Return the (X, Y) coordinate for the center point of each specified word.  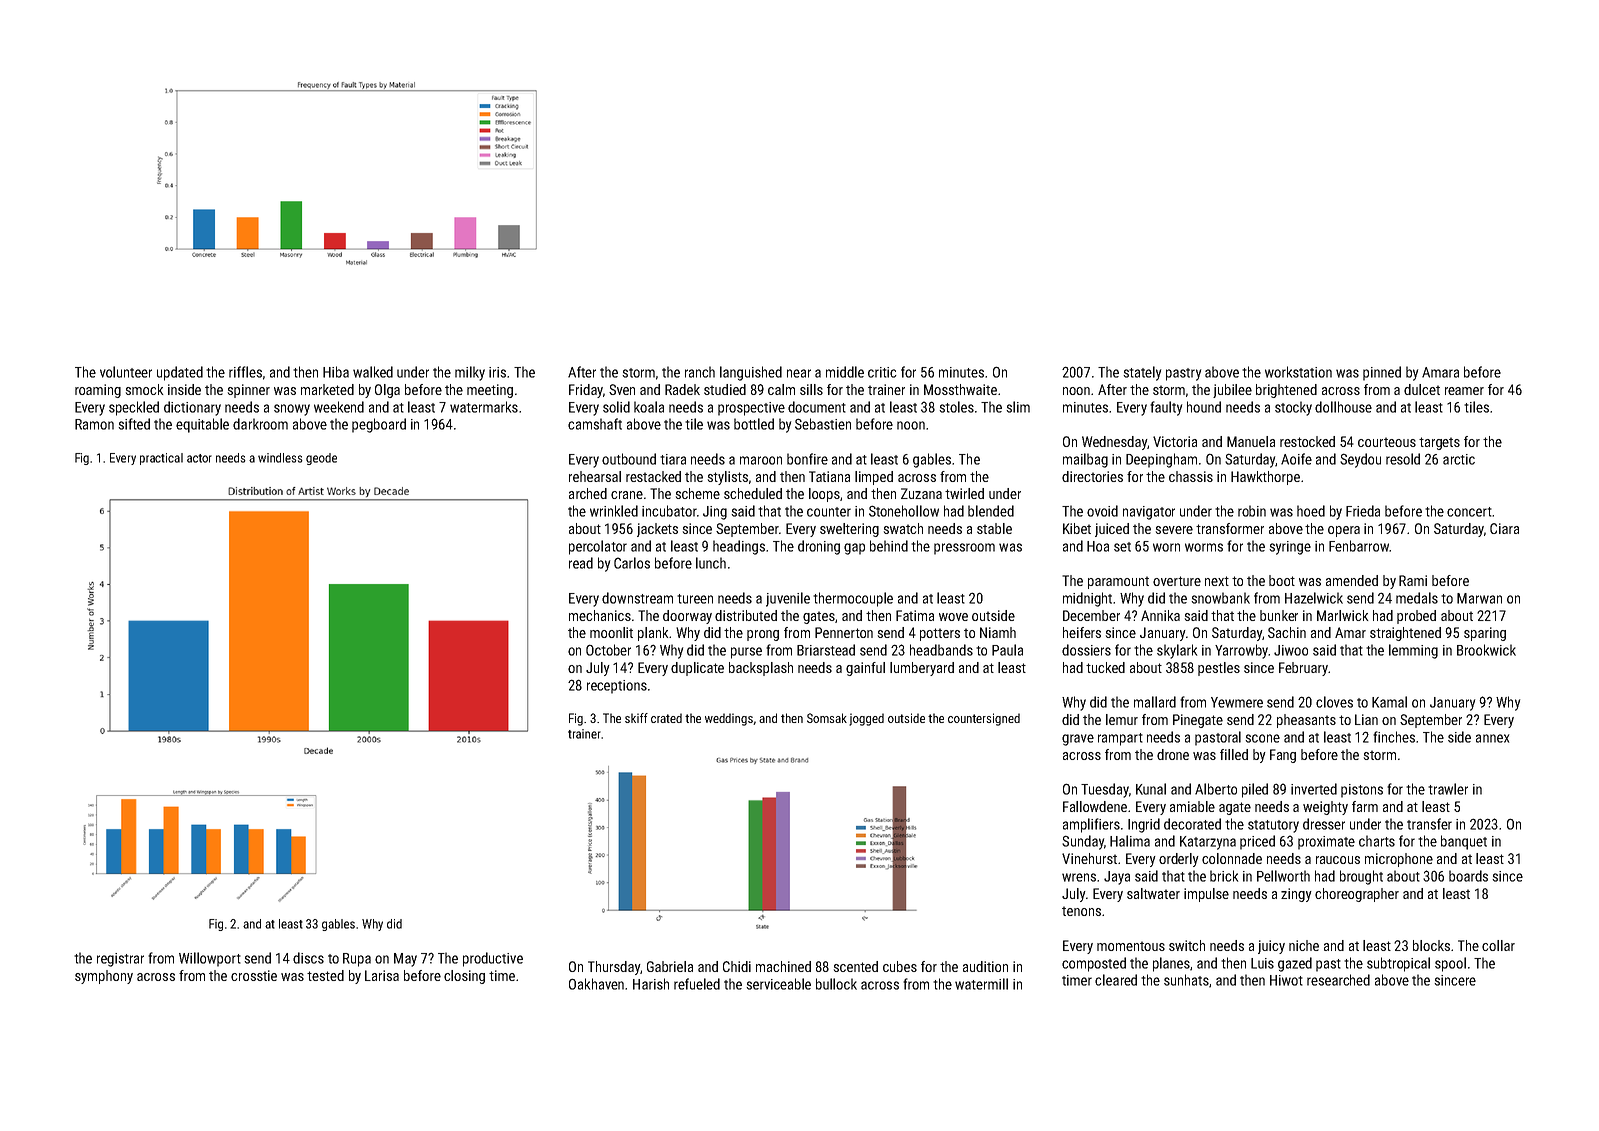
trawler (1448, 789)
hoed (1311, 511)
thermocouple (853, 599)
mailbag (1085, 460)
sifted (134, 424)
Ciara (1504, 528)
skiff (636, 718)
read (581, 563)
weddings (729, 719)
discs (308, 958)
